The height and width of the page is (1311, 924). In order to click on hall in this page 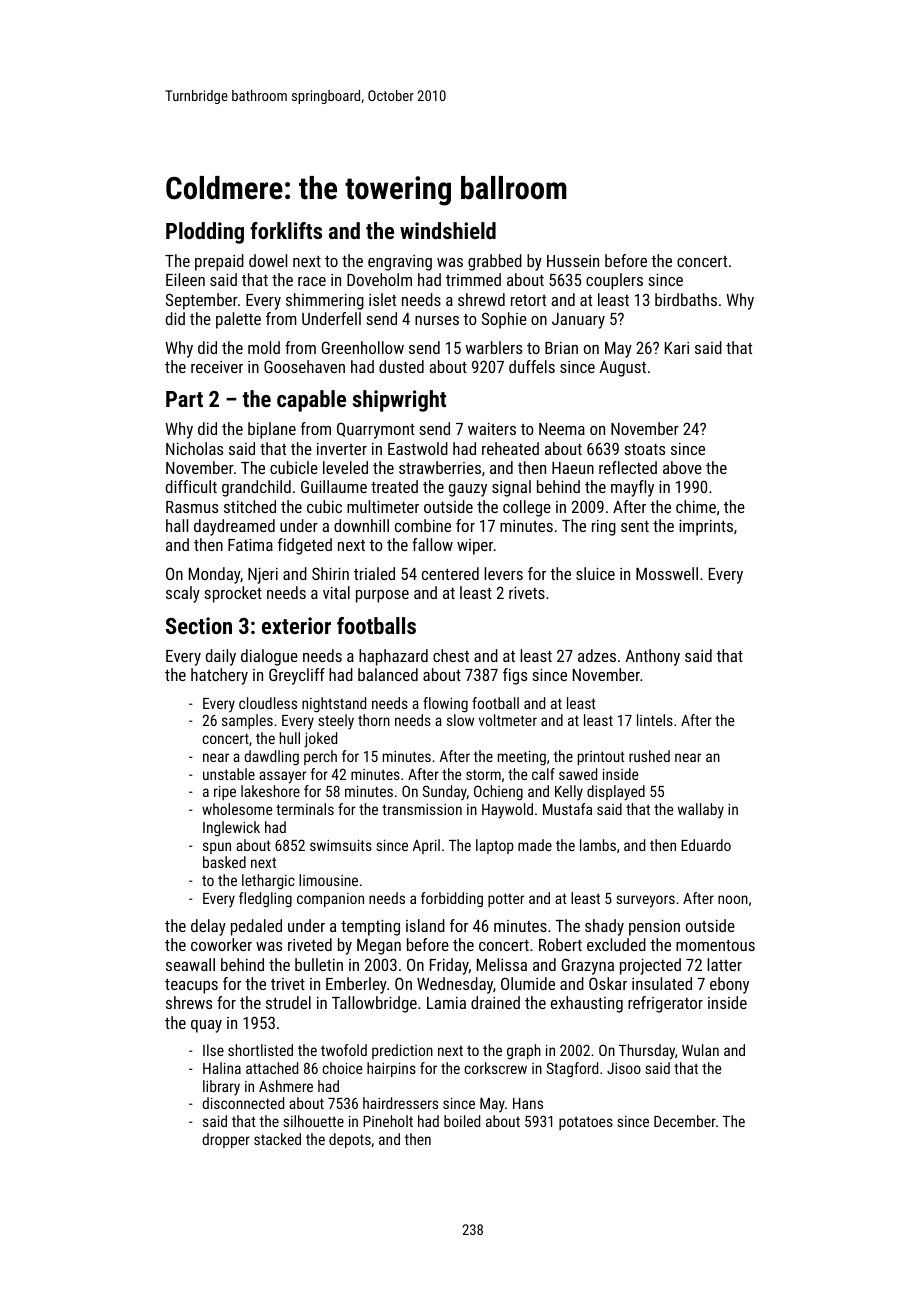, I will do `click(177, 525)`.
